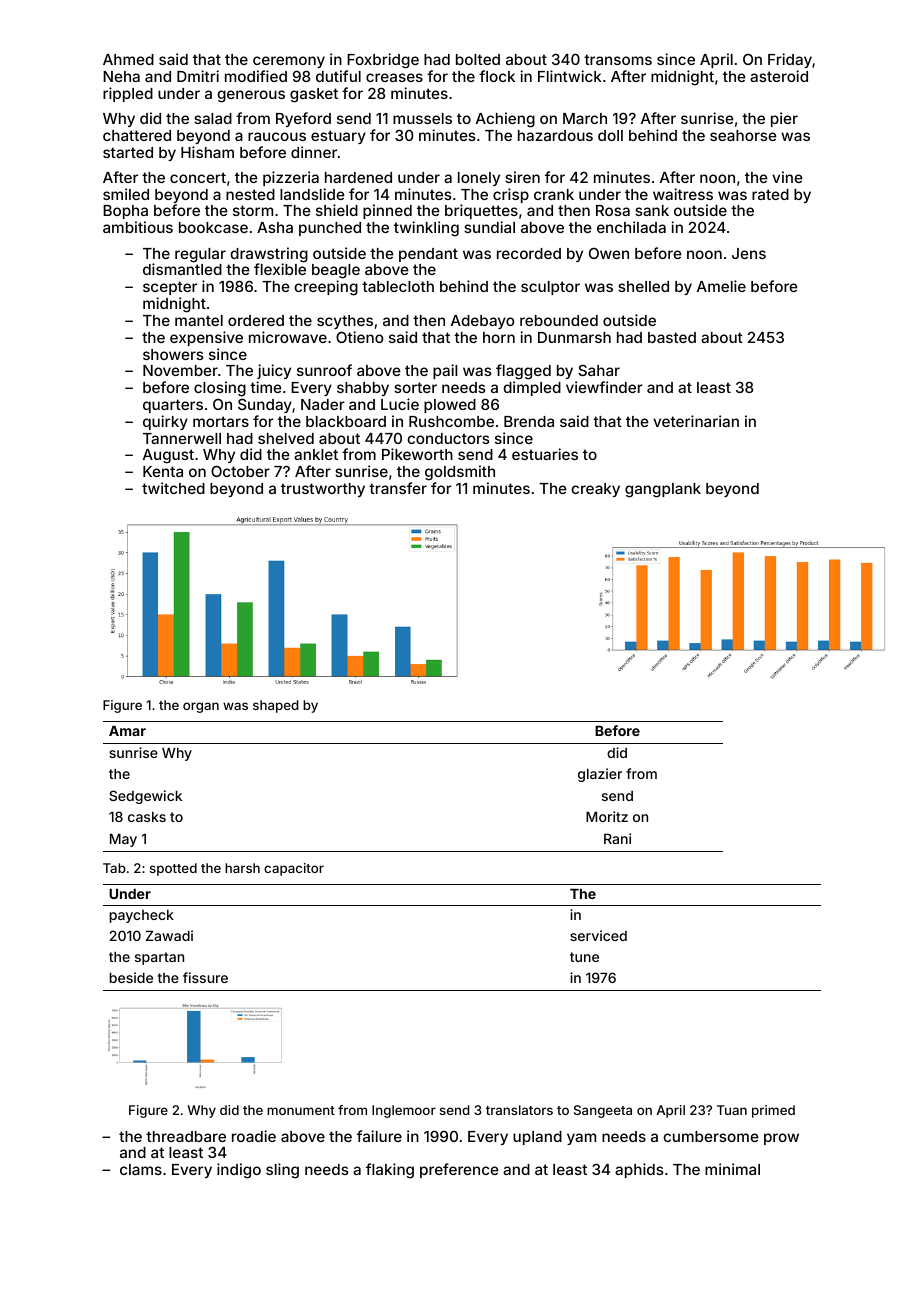 This image has height=1314, width=924. Describe the element at coordinates (288, 337) in the image. I see `microwave` at that location.
